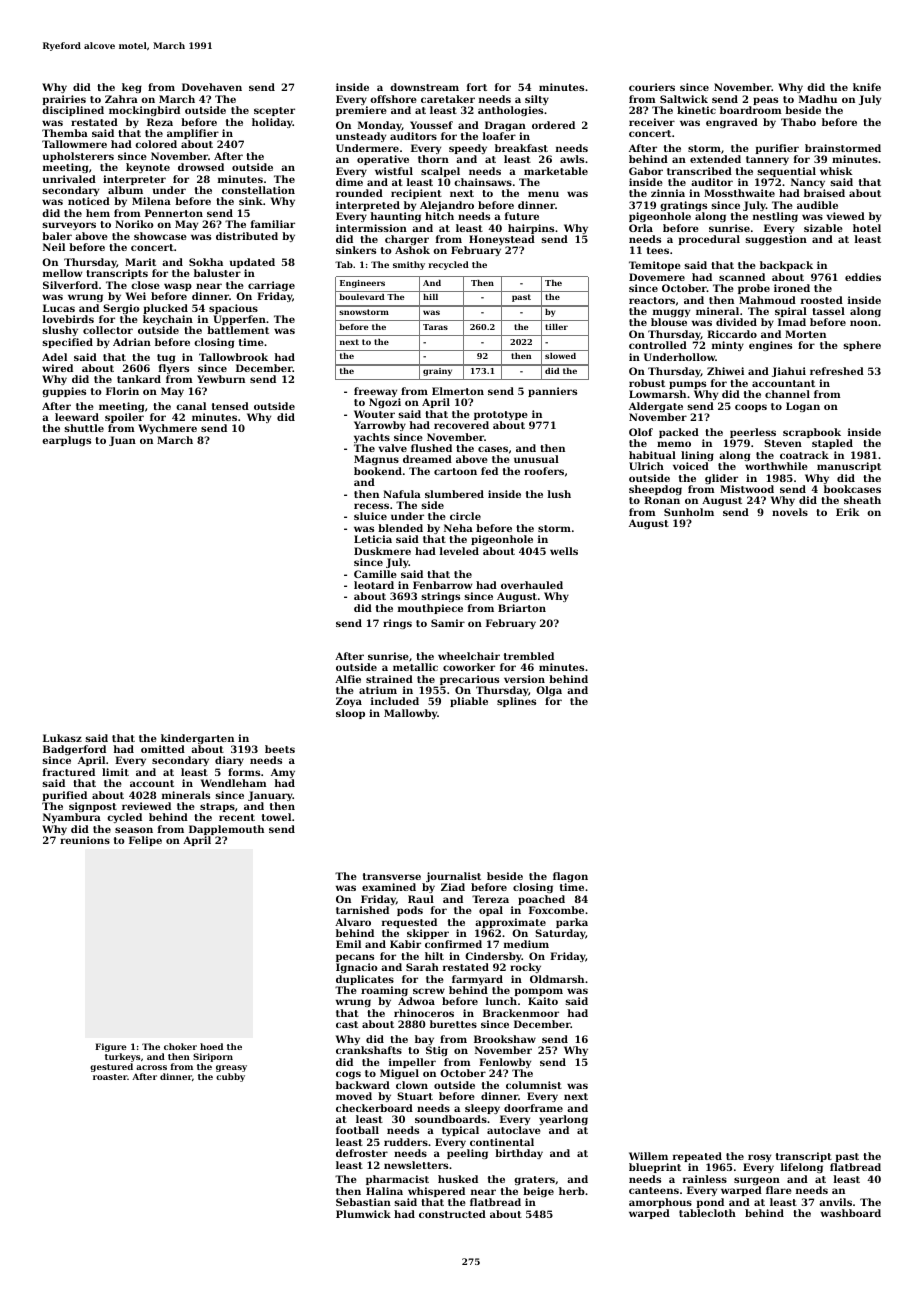  I want to click on Imad, so click(792, 322).
